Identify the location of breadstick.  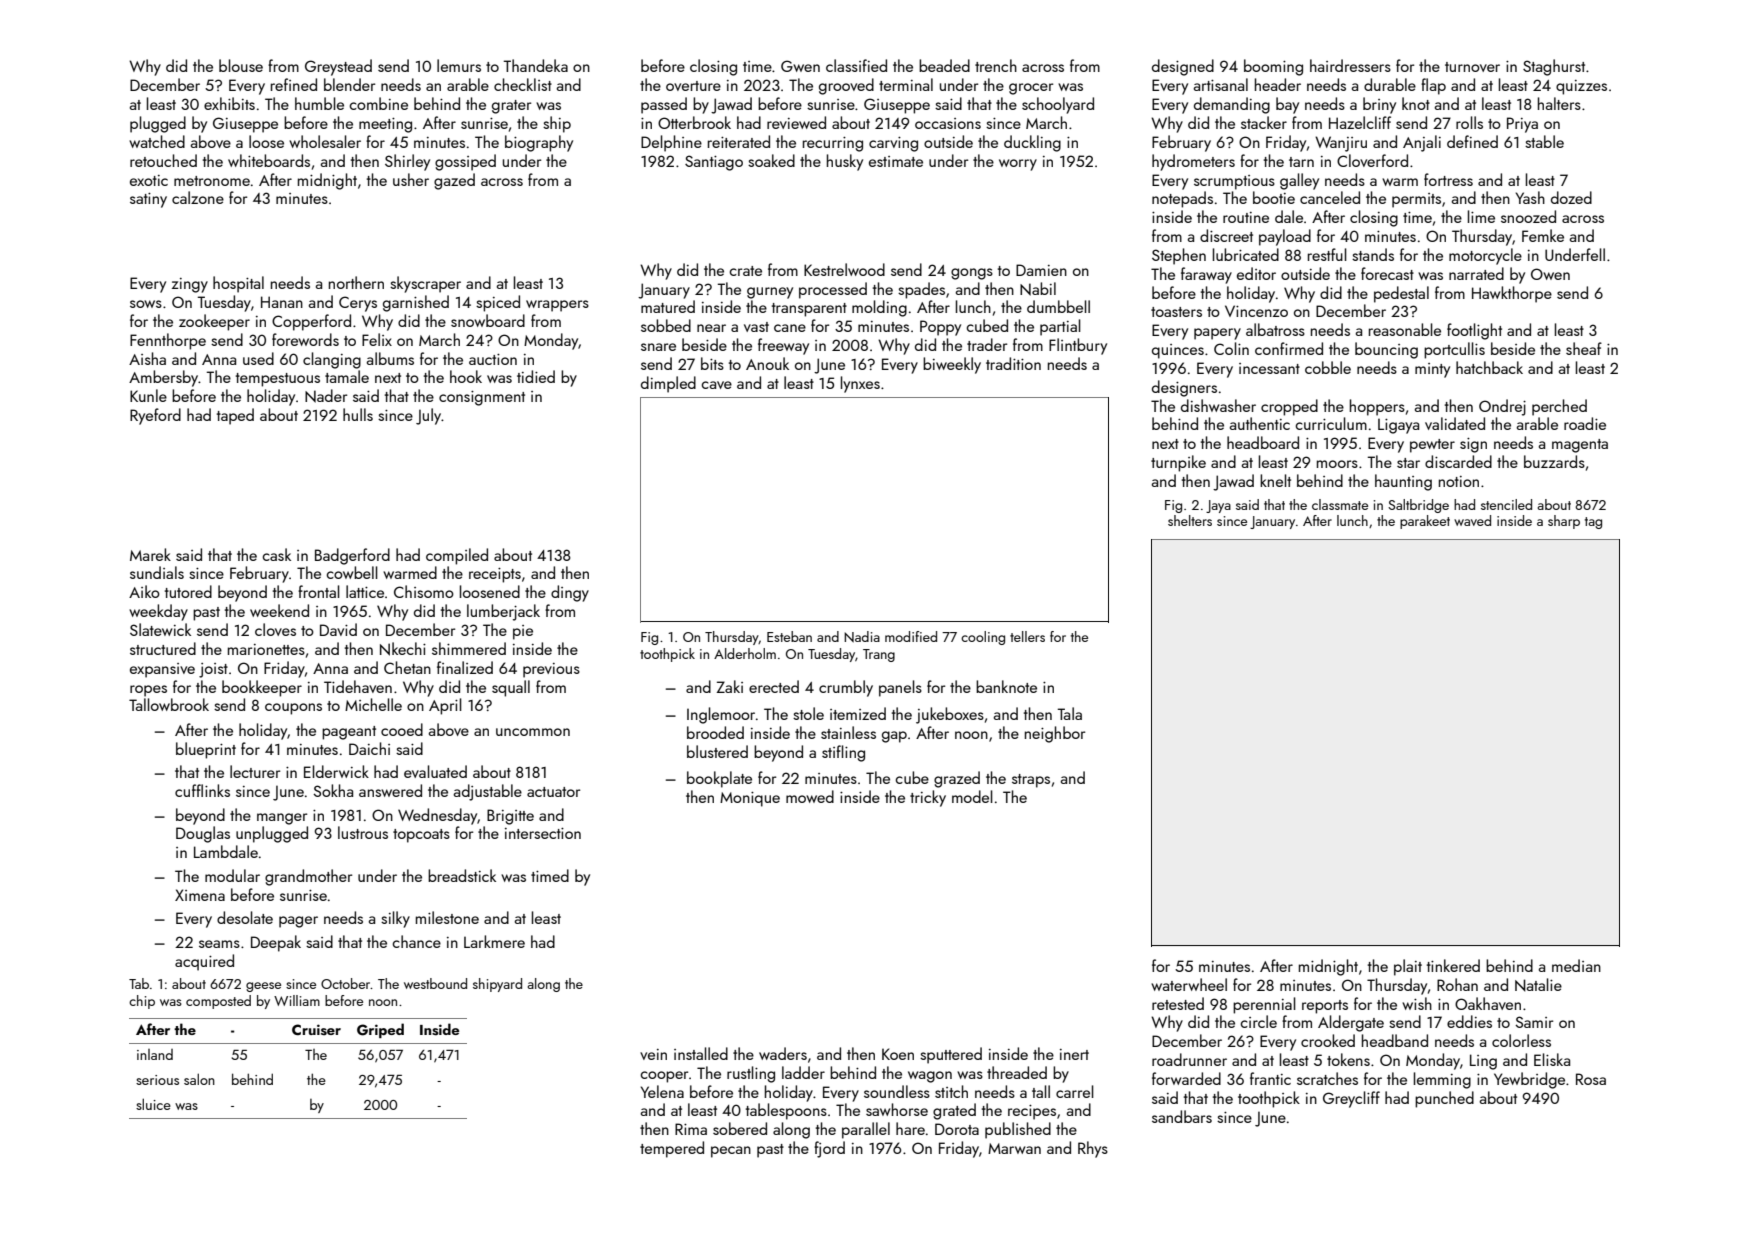
(462, 875).
